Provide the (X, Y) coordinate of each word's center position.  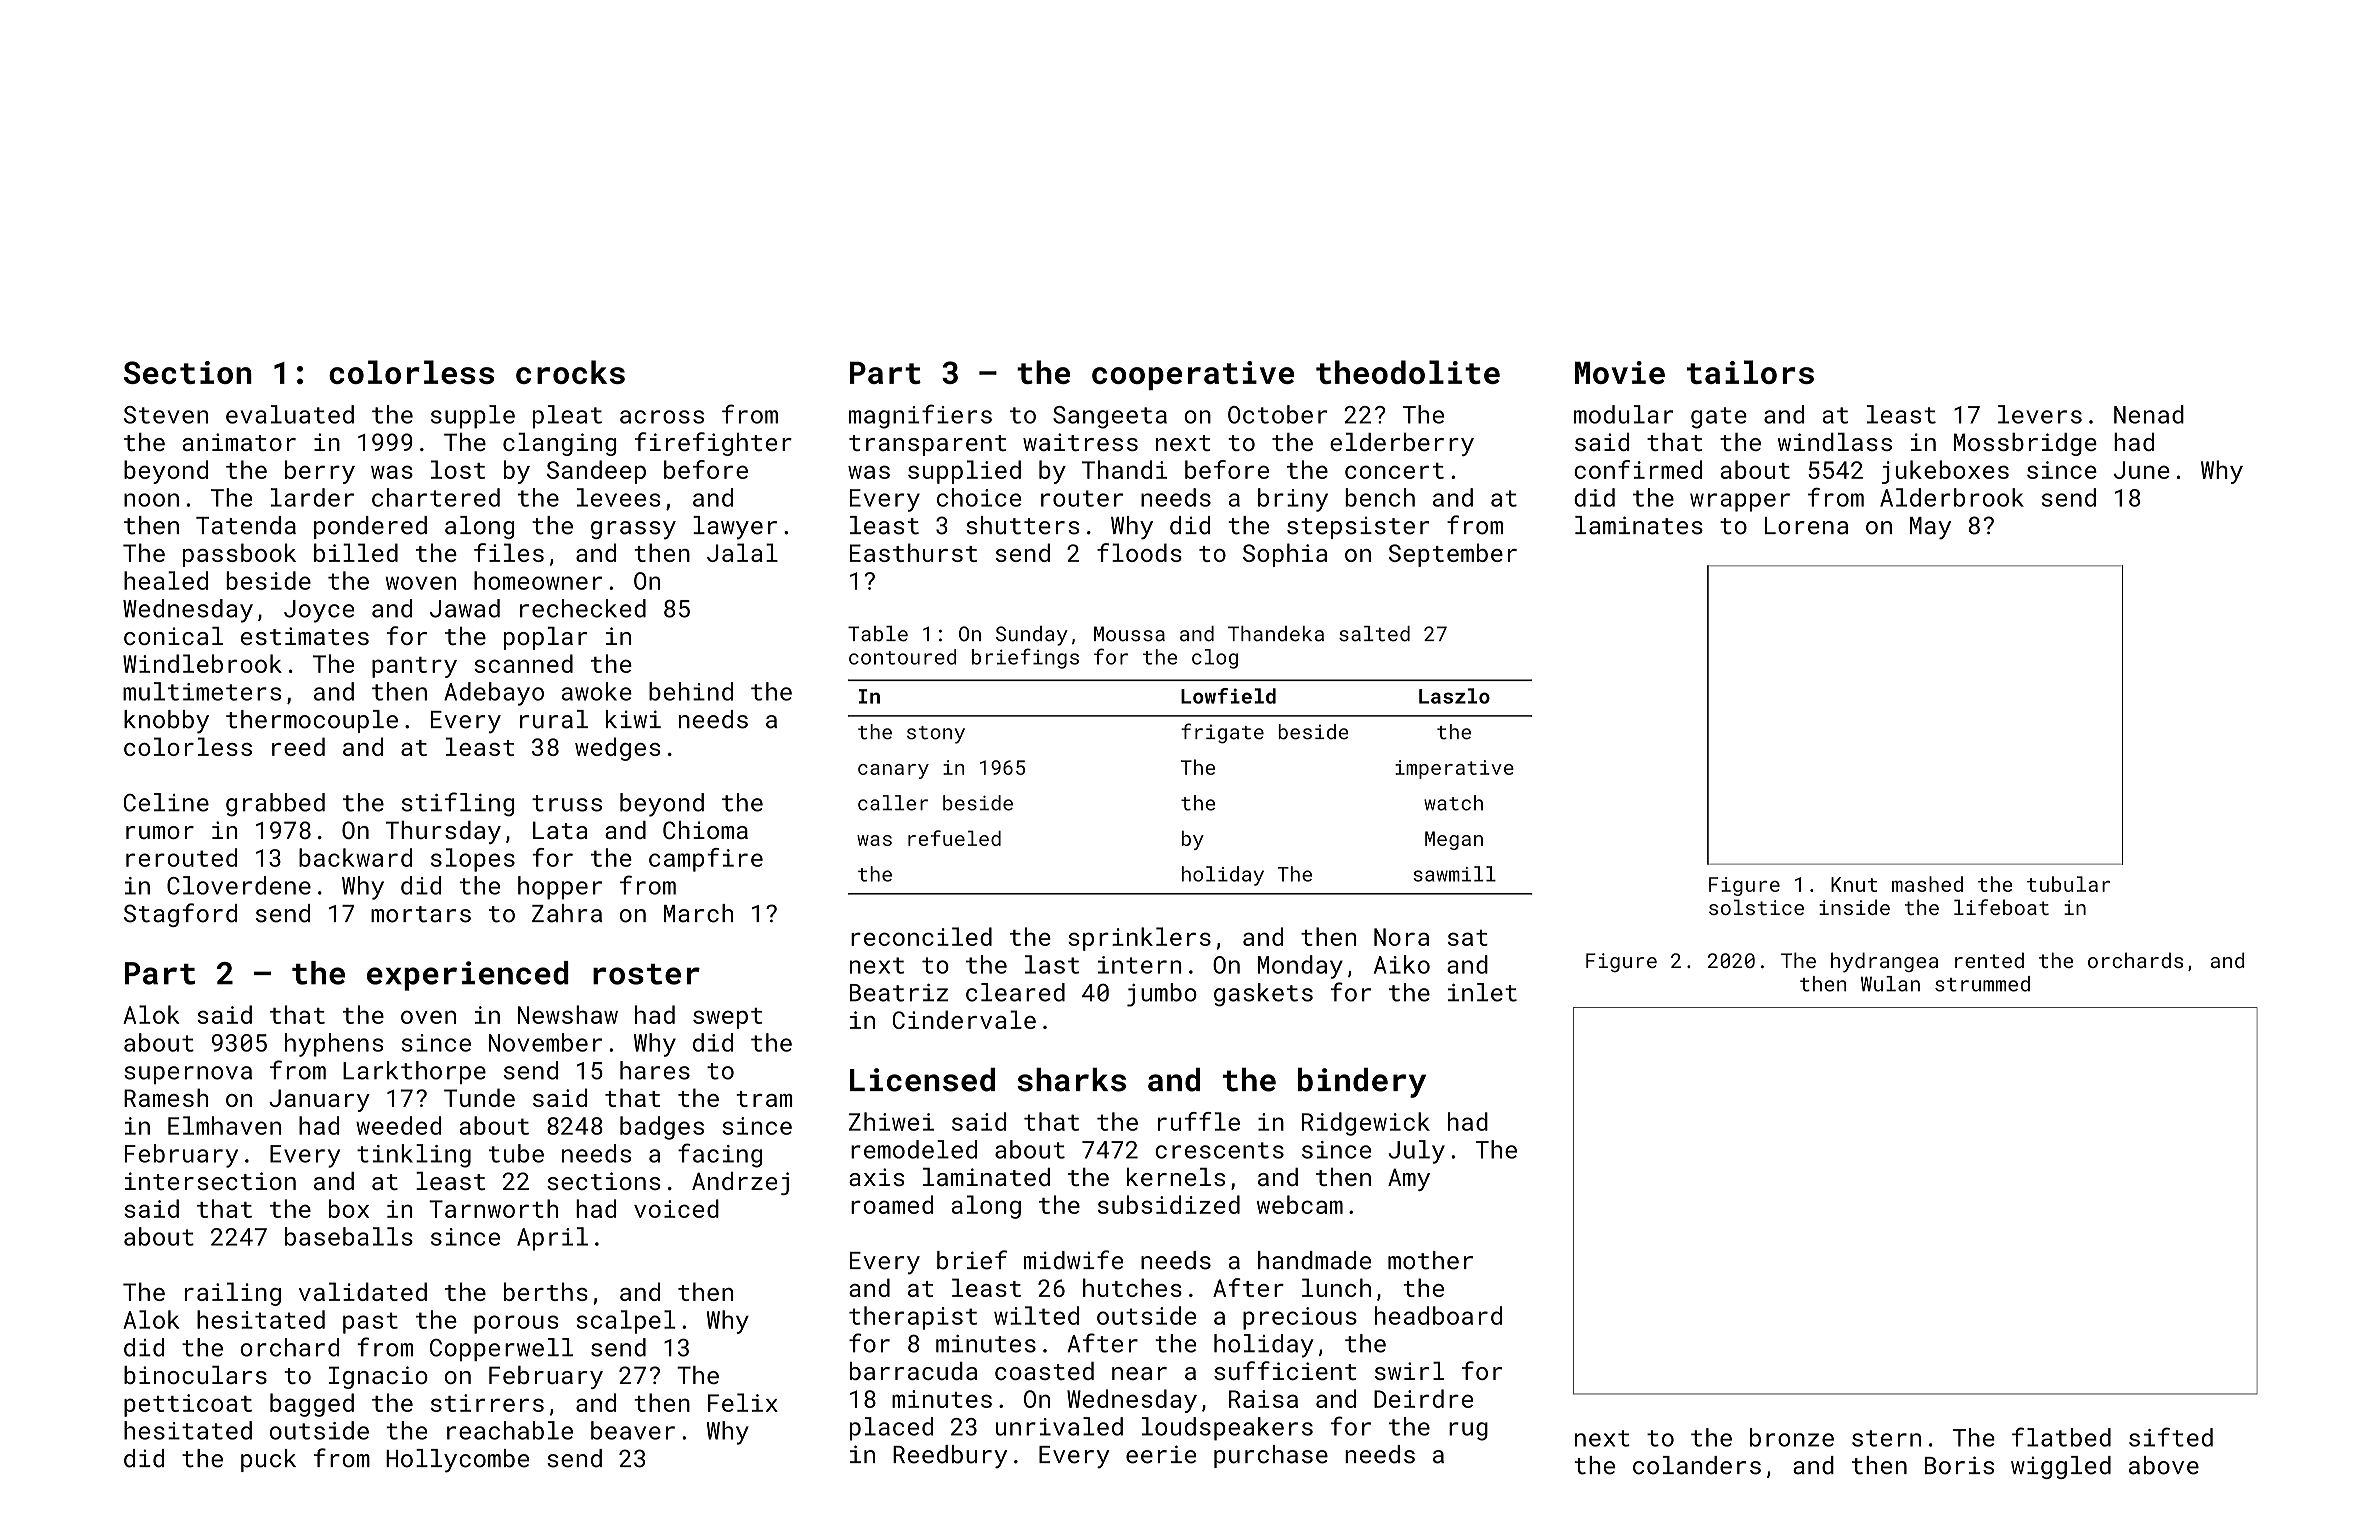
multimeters (202, 691)
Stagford (180, 915)
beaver (633, 1430)
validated (363, 1291)
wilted (1036, 1315)
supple (473, 417)
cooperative (1193, 375)
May (1930, 528)
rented (1989, 960)
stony (936, 735)
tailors (1750, 372)
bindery (1362, 1083)
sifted (2171, 1437)
